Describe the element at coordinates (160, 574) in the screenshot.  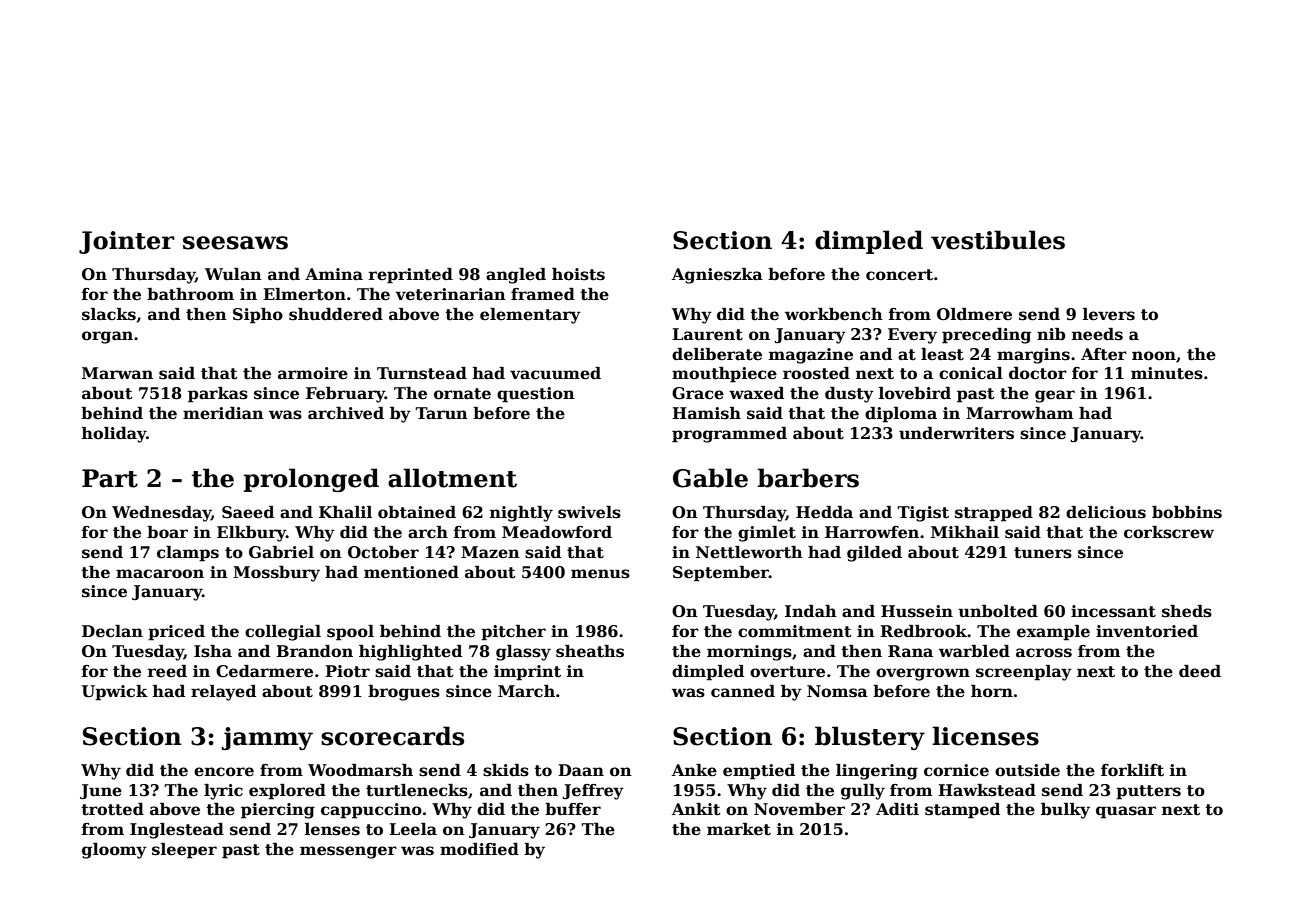
I see `macaroon` at that location.
